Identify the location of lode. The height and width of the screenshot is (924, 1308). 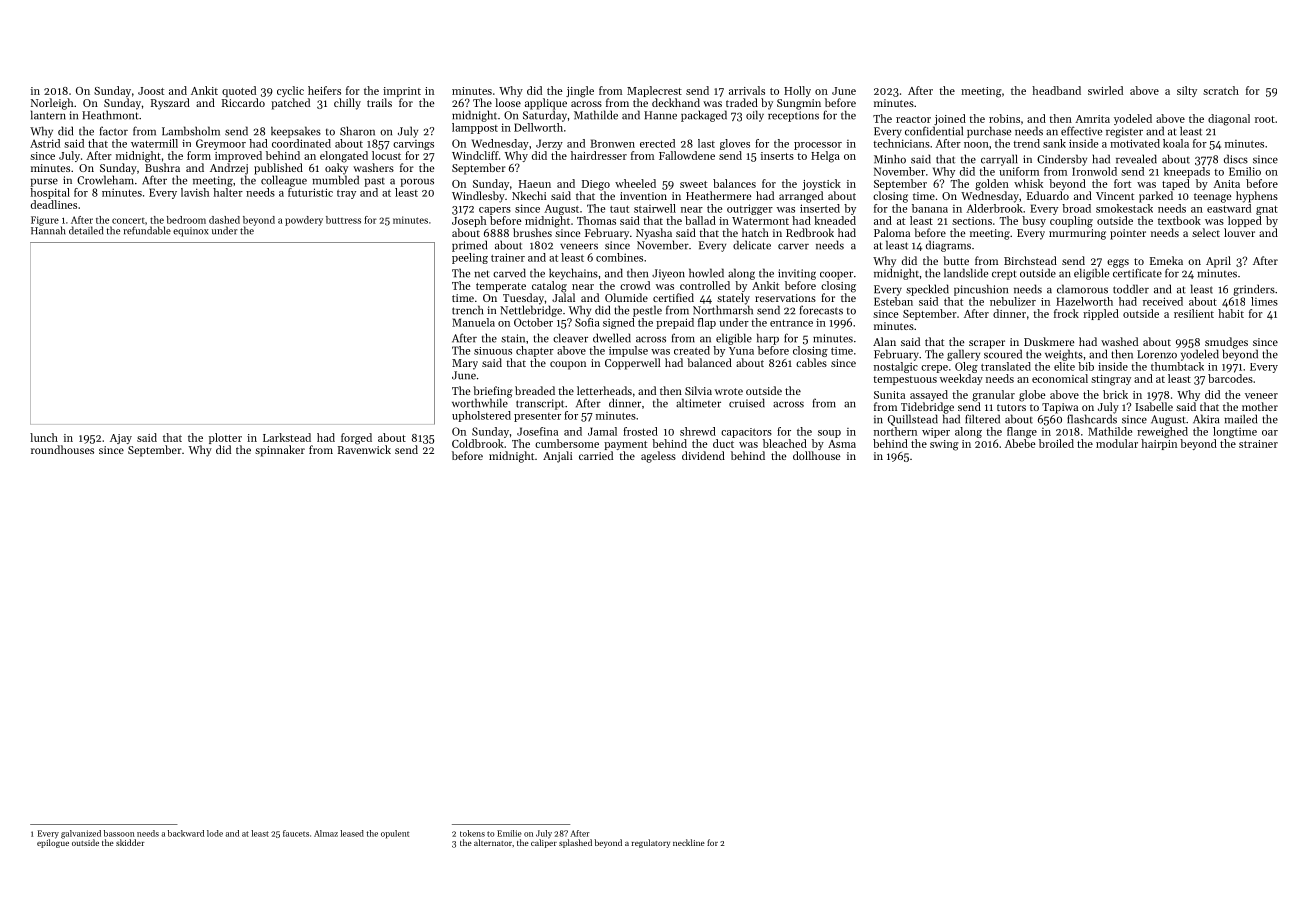
(215, 833).
